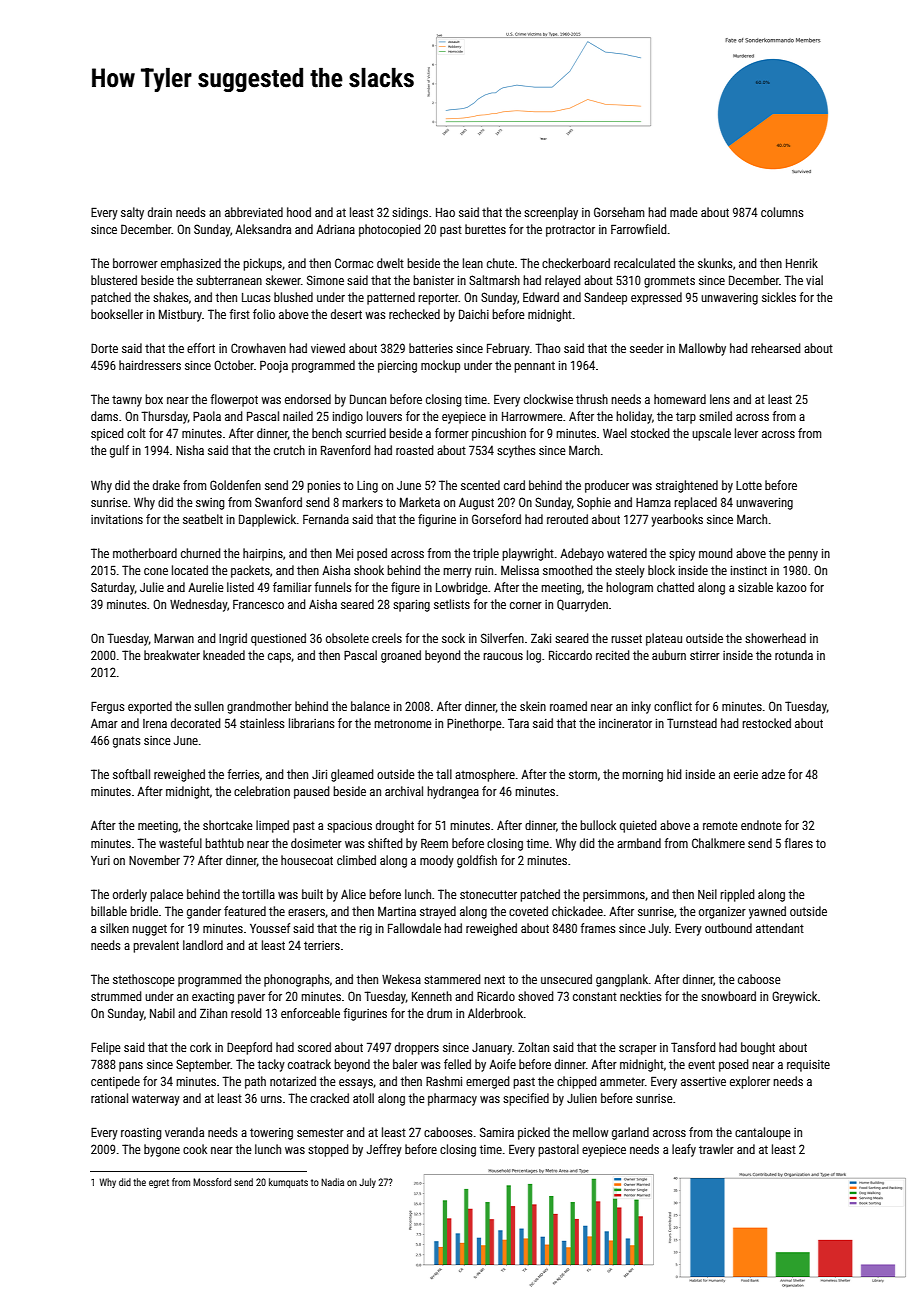 Image resolution: width=924 pixels, height=1308 pixels. What do you see at coordinates (132, 213) in the image?
I see `salty` at bounding box center [132, 213].
